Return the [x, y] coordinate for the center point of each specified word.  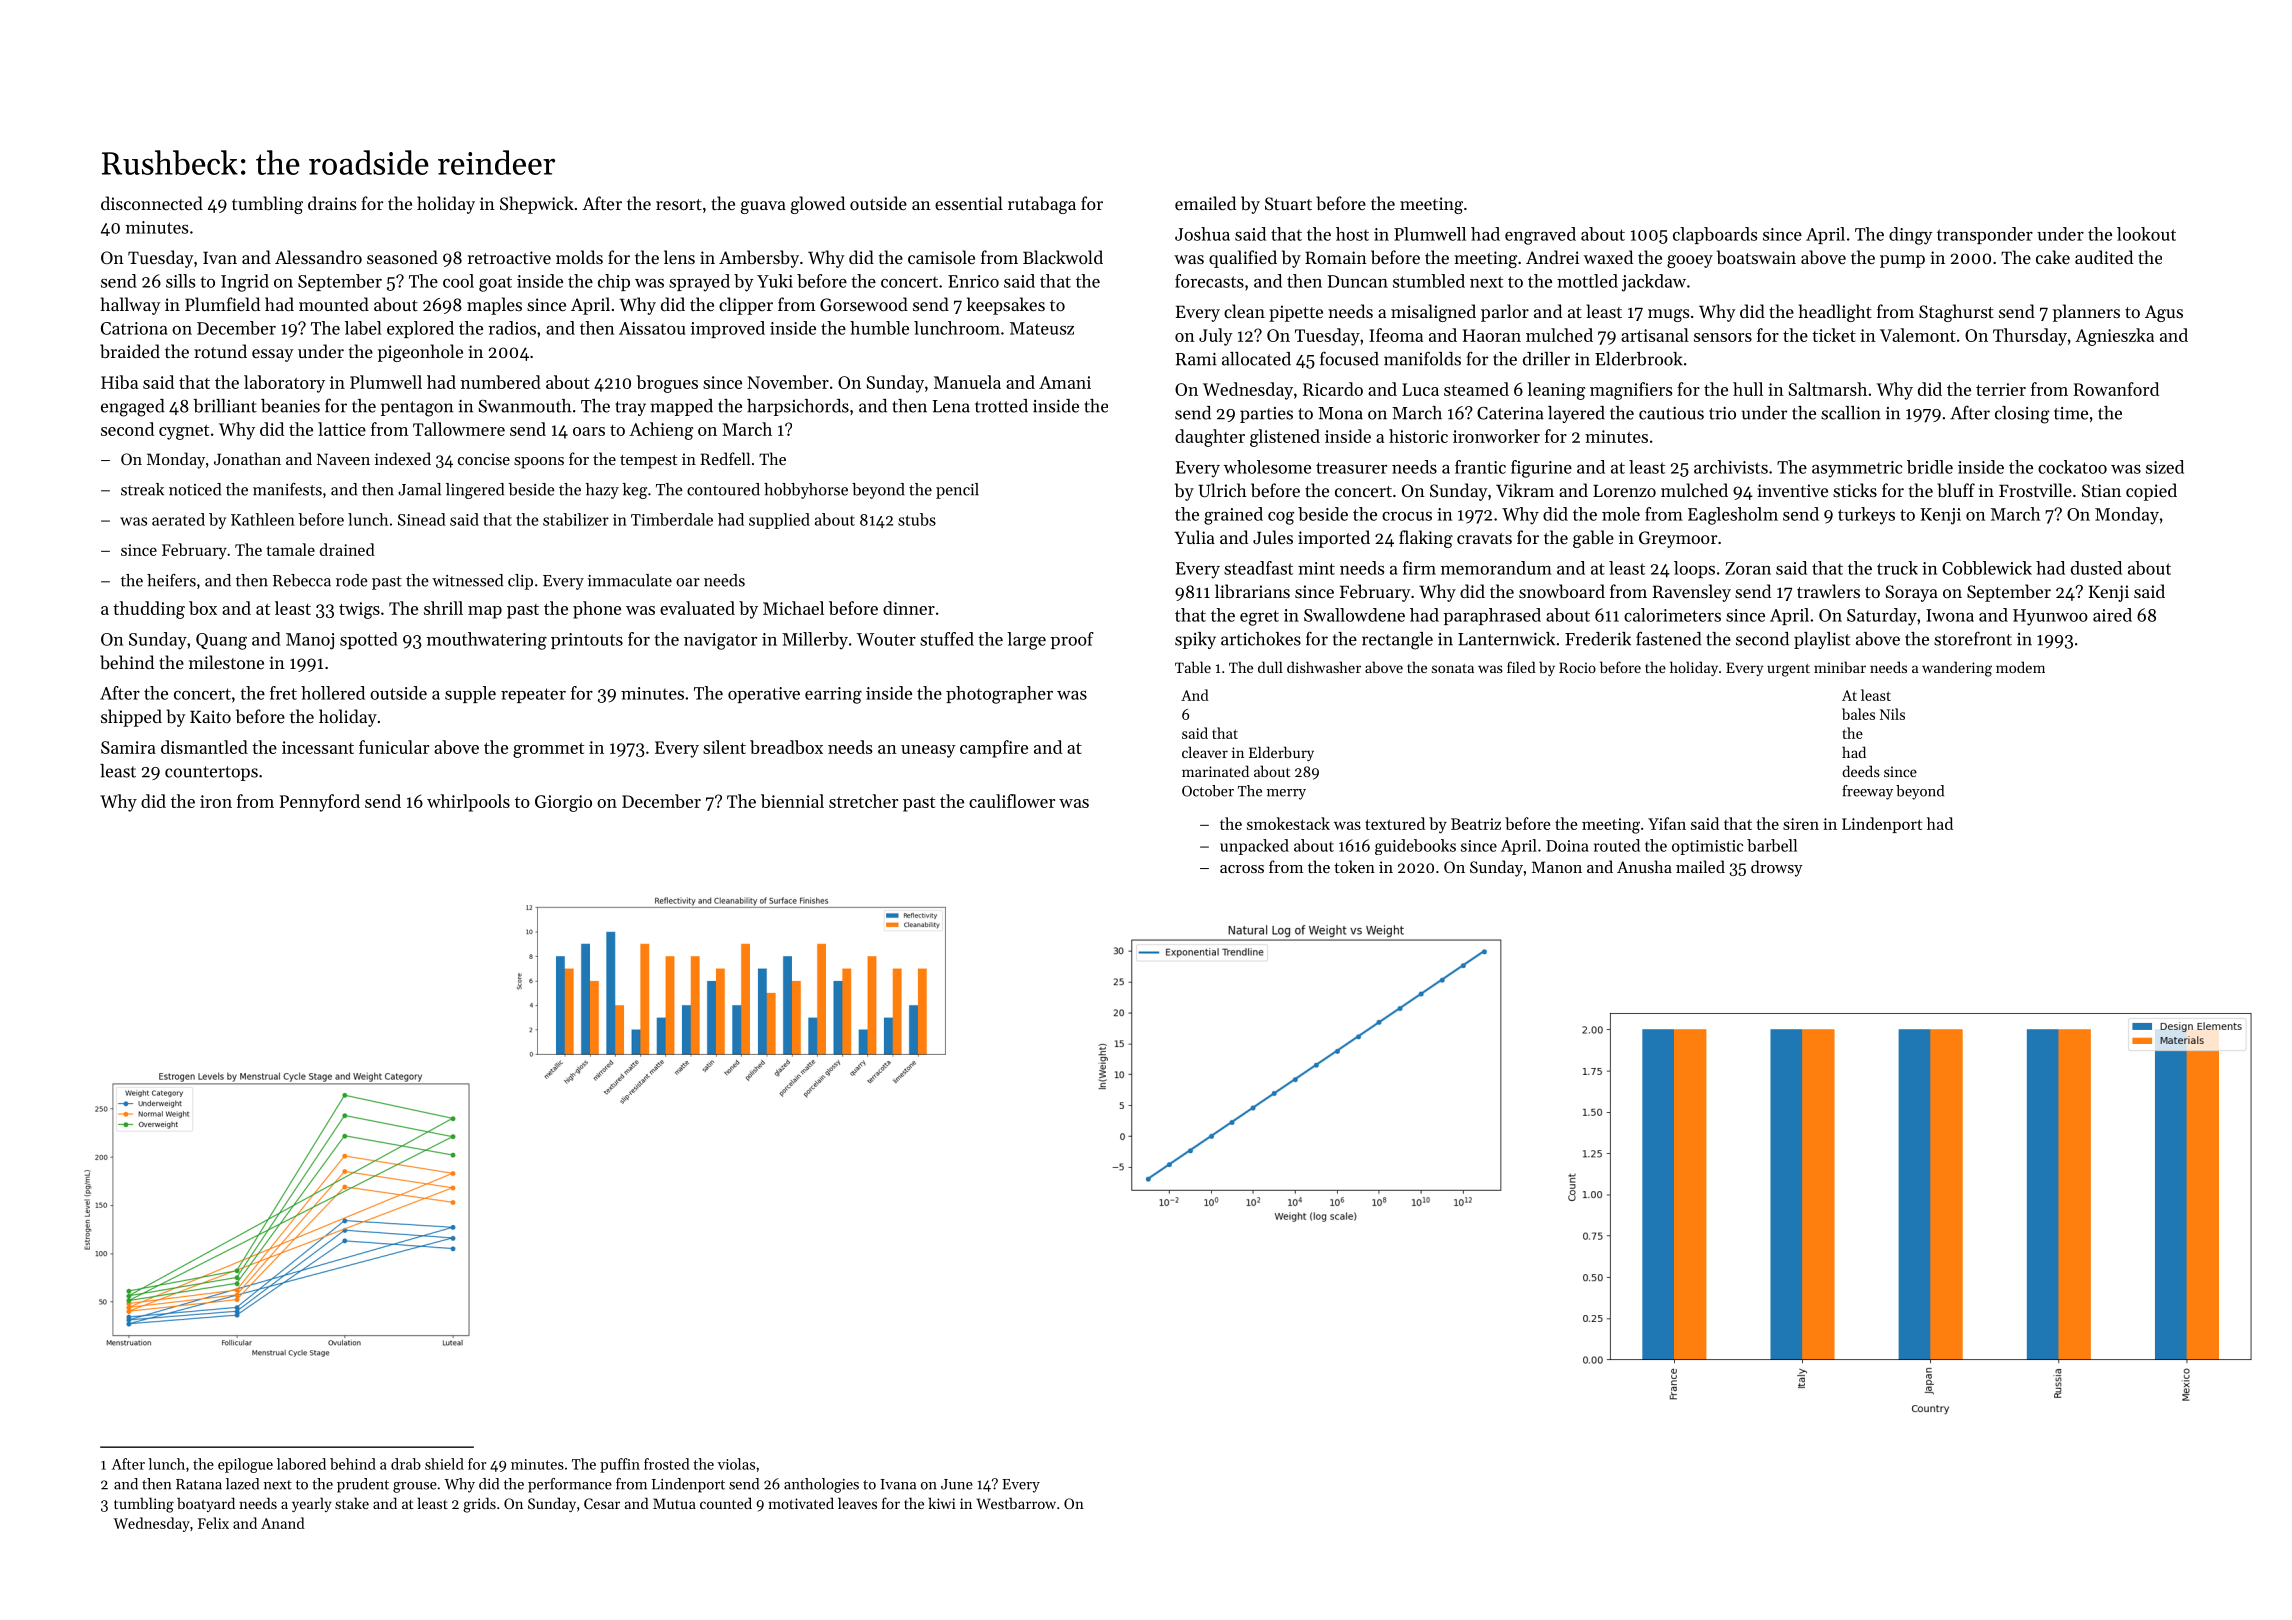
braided [130, 351]
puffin [620, 1465]
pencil [957, 491]
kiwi [942, 1503]
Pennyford [320, 803]
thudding [149, 610]
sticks [1855, 490]
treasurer [1351, 468]
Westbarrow [1016, 1503]
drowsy [1777, 868]
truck [1897, 568]
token [1354, 866]
